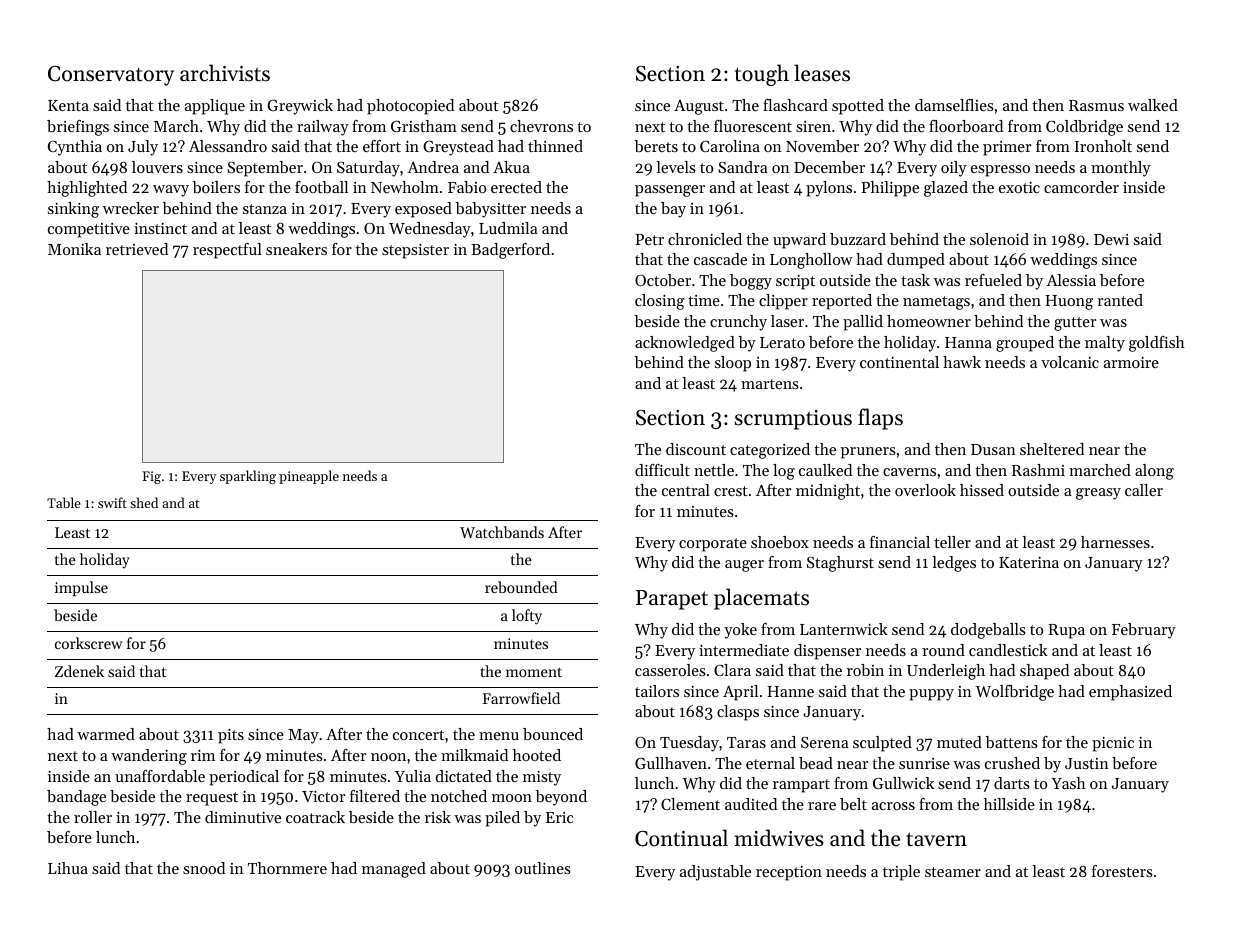 Image resolution: width=1233 pixels, height=952 pixels. Describe the element at coordinates (296, 249) in the image. I see `sneakers` at that location.
